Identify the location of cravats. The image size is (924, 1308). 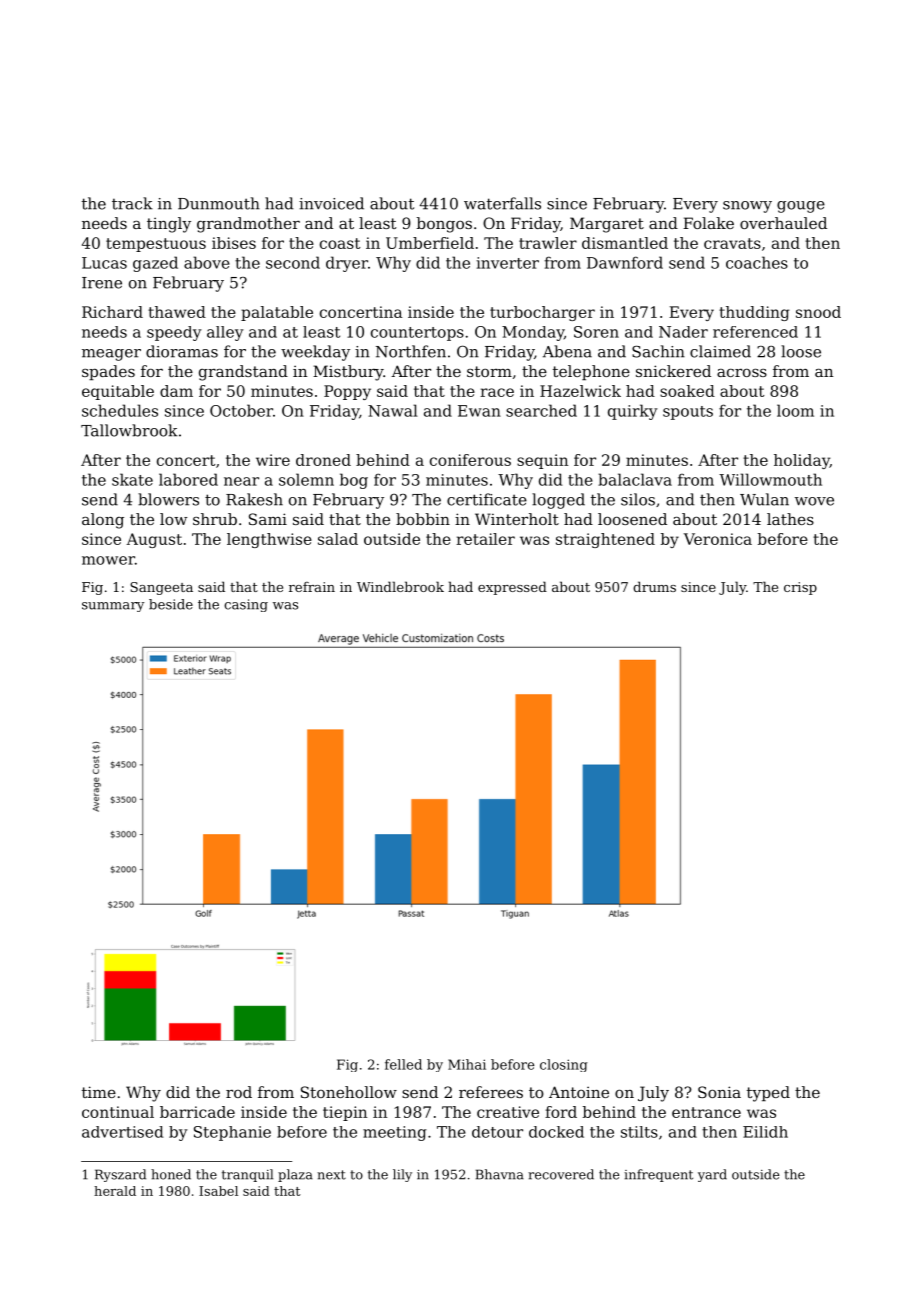
(732, 243).
